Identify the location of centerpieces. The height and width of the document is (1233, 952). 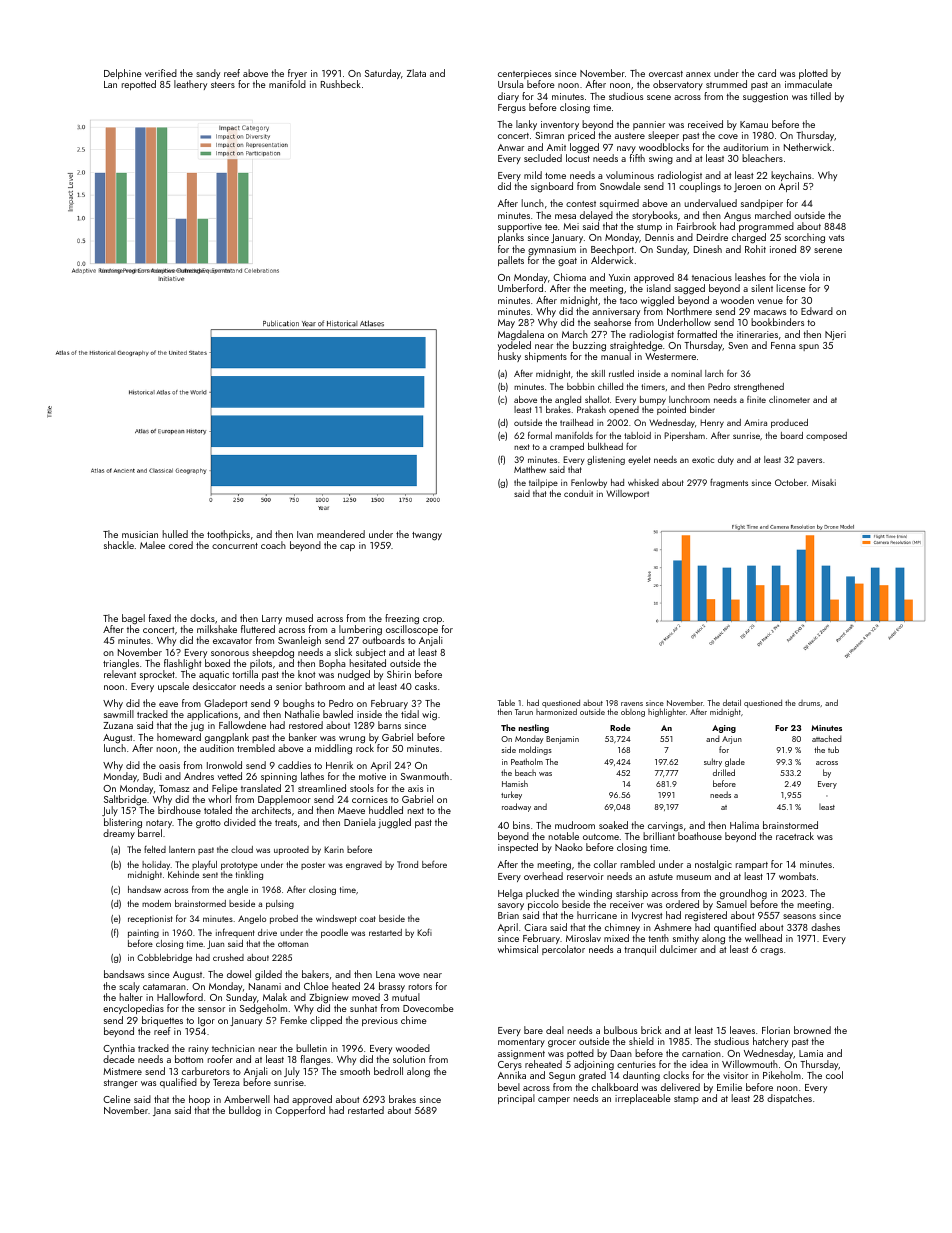
(524, 74).
